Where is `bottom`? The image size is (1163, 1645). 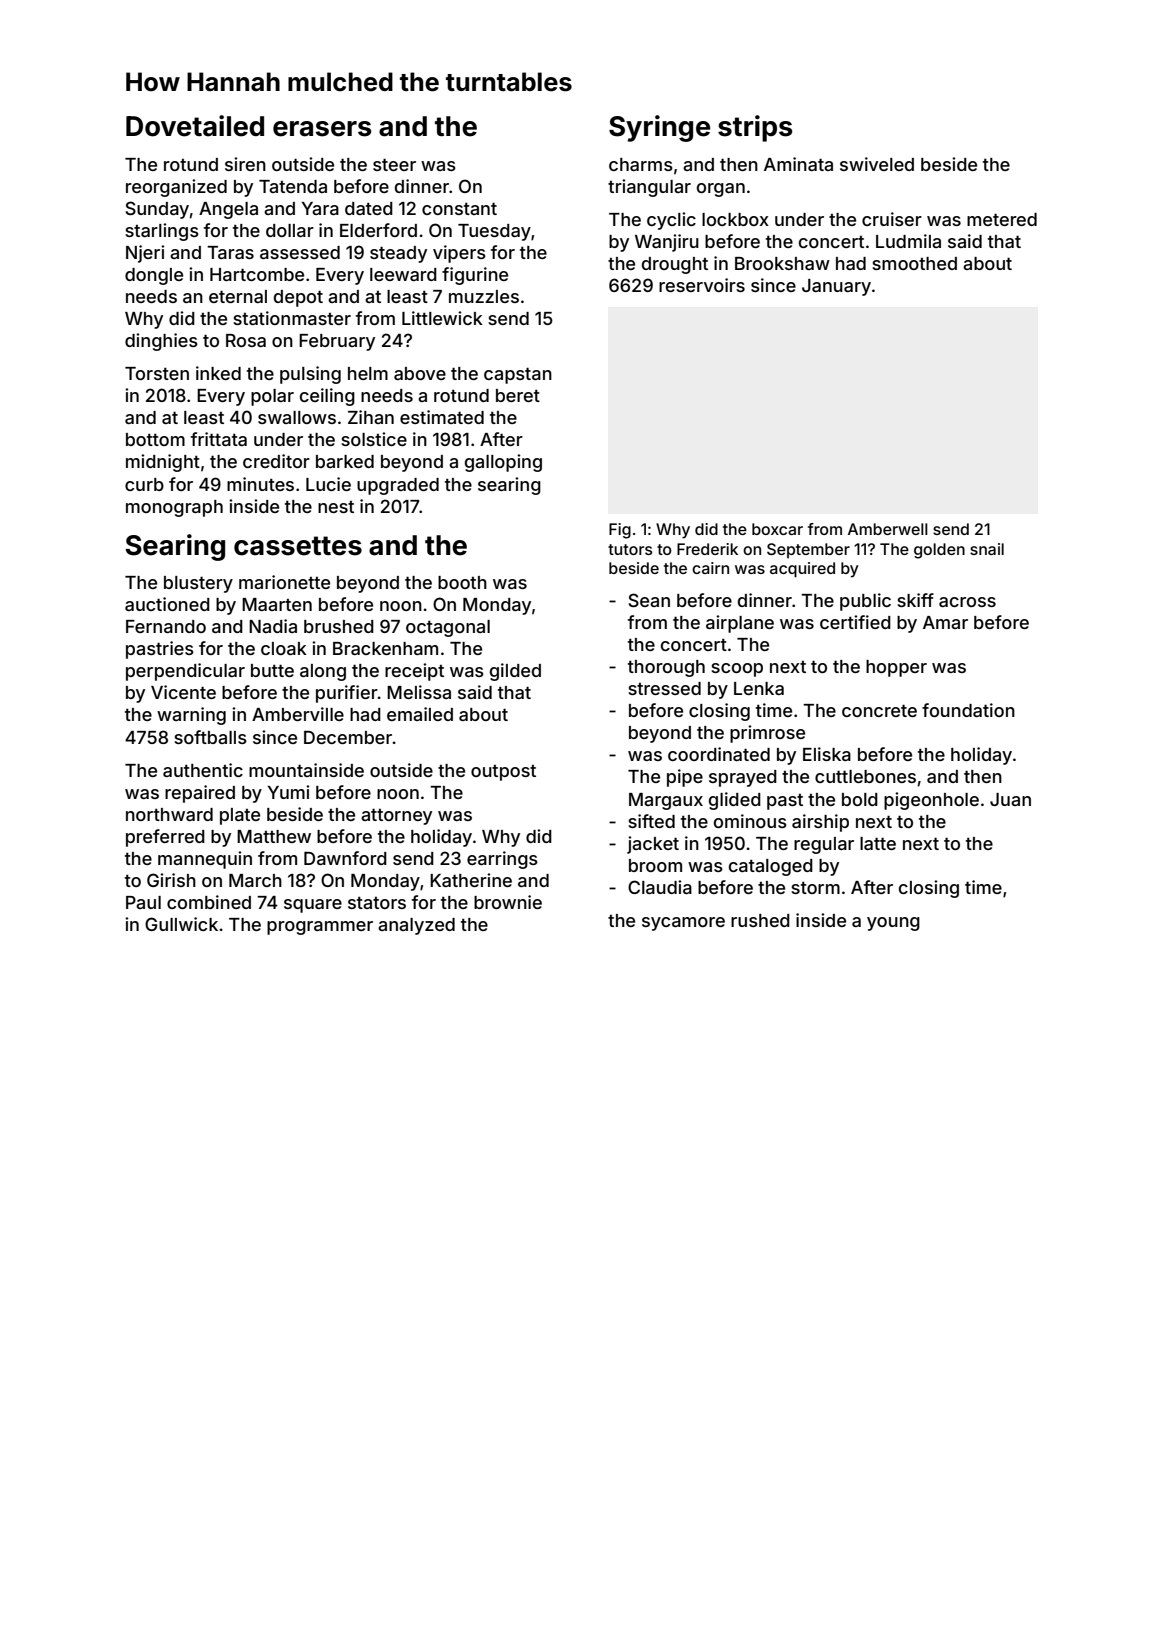 bottom is located at coordinates (155, 439).
